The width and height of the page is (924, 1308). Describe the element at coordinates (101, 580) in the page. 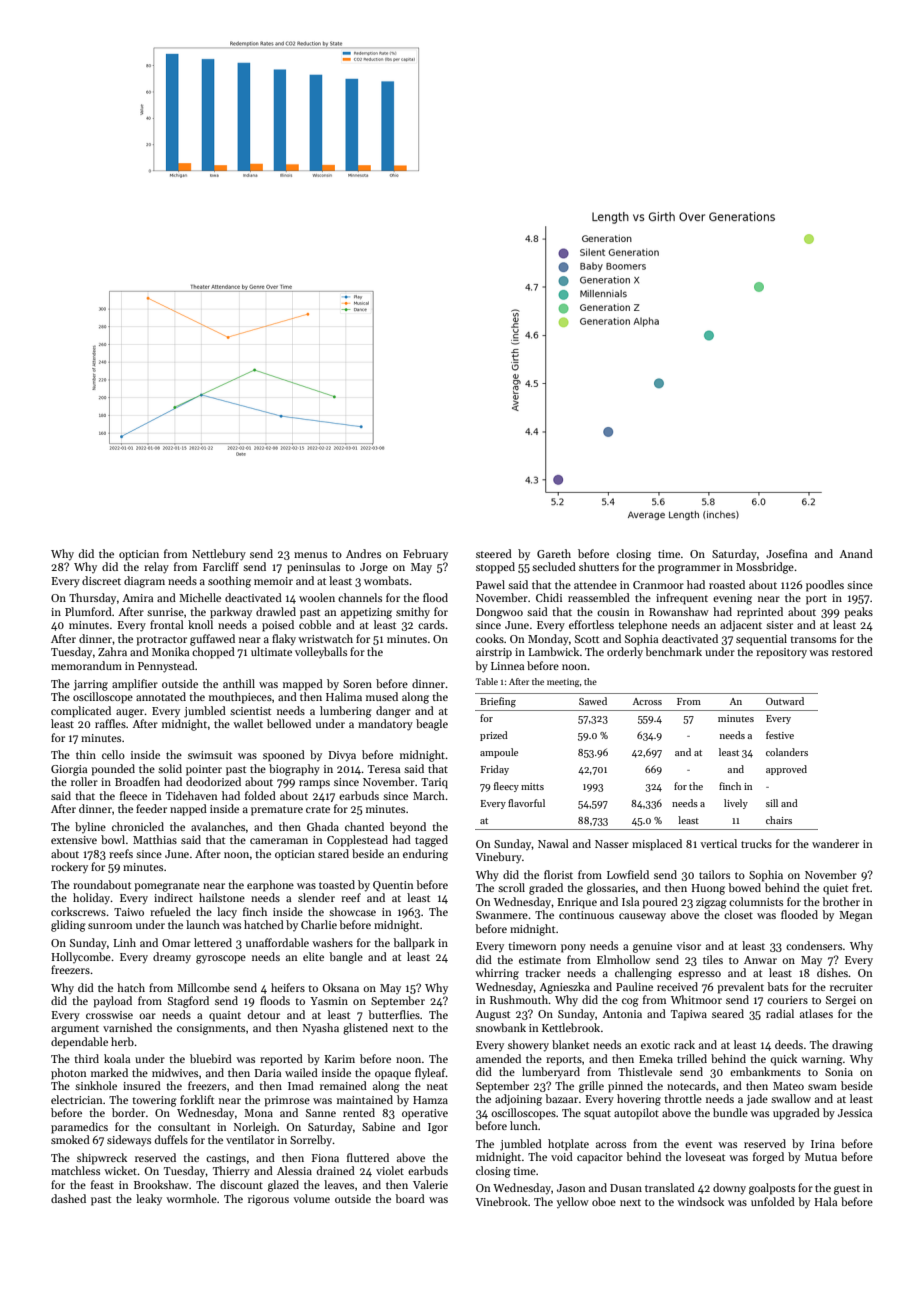

I see `discreet` at that location.
